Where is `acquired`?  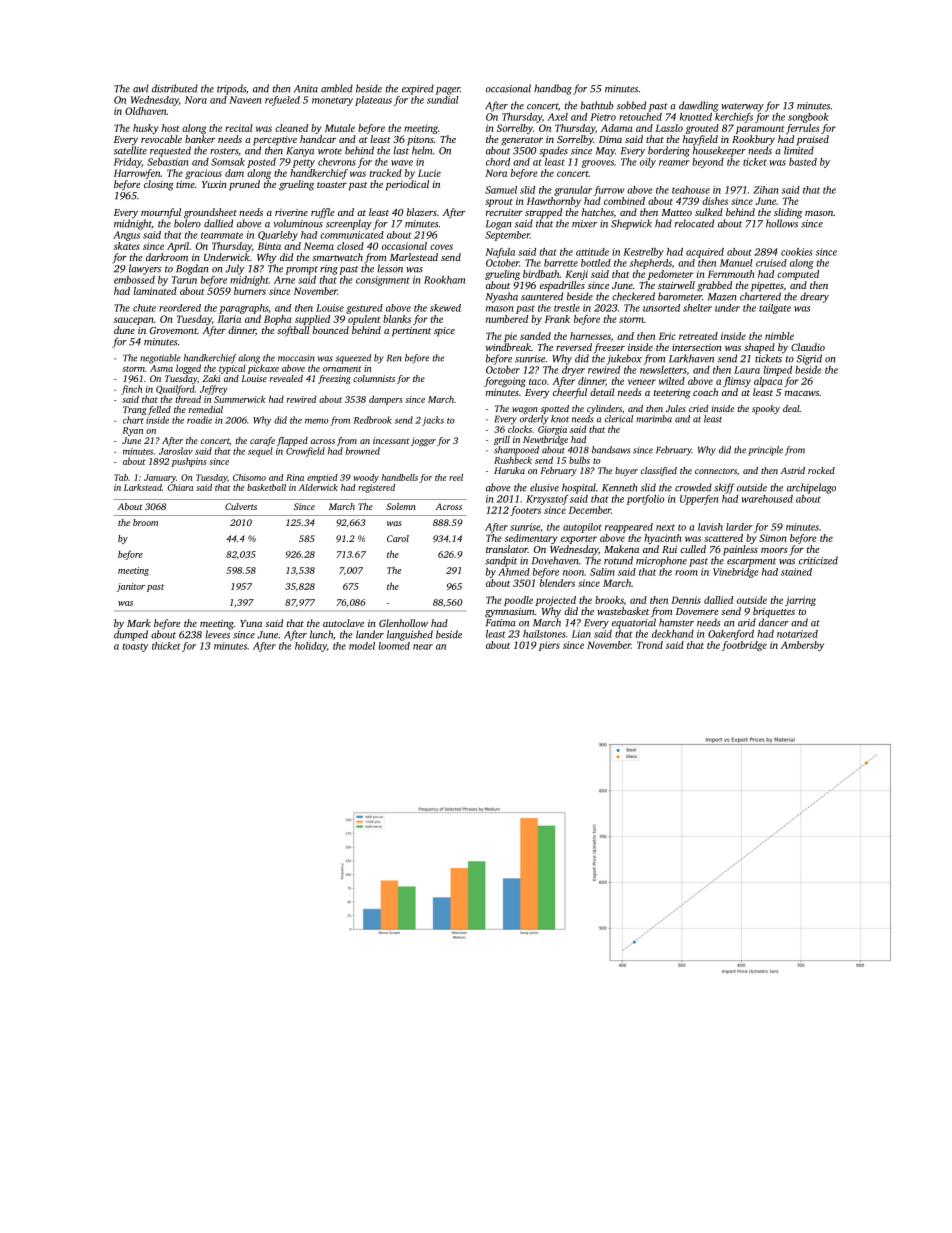 acquired is located at coordinates (705, 253).
